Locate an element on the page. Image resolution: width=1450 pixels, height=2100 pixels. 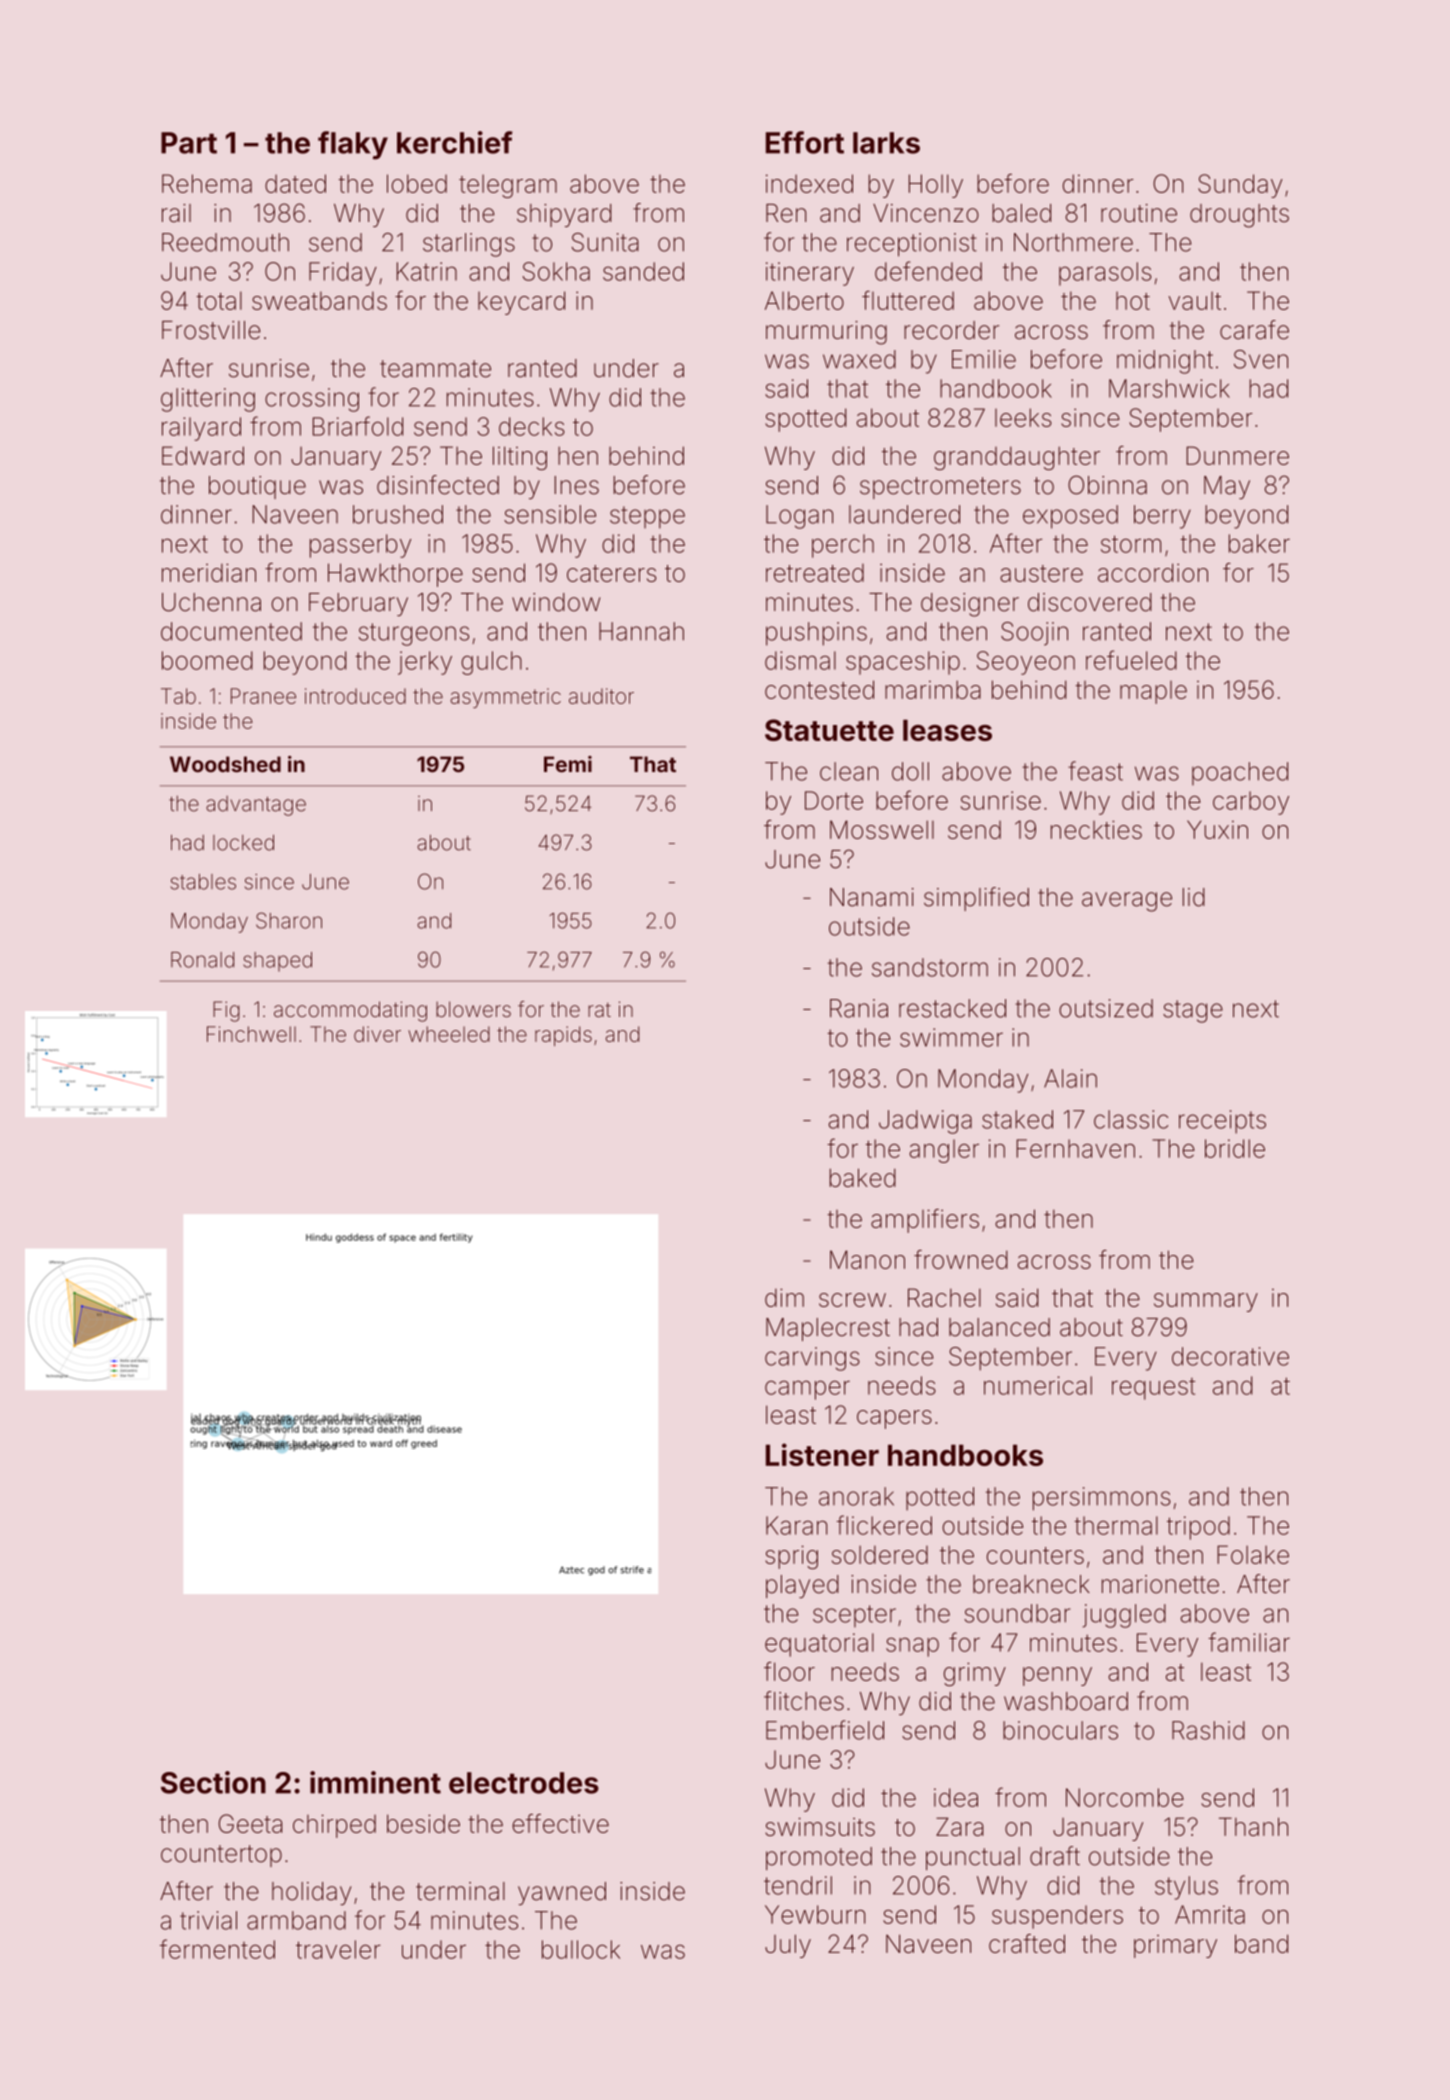
primary is located at coordinates (1175, 1946).
